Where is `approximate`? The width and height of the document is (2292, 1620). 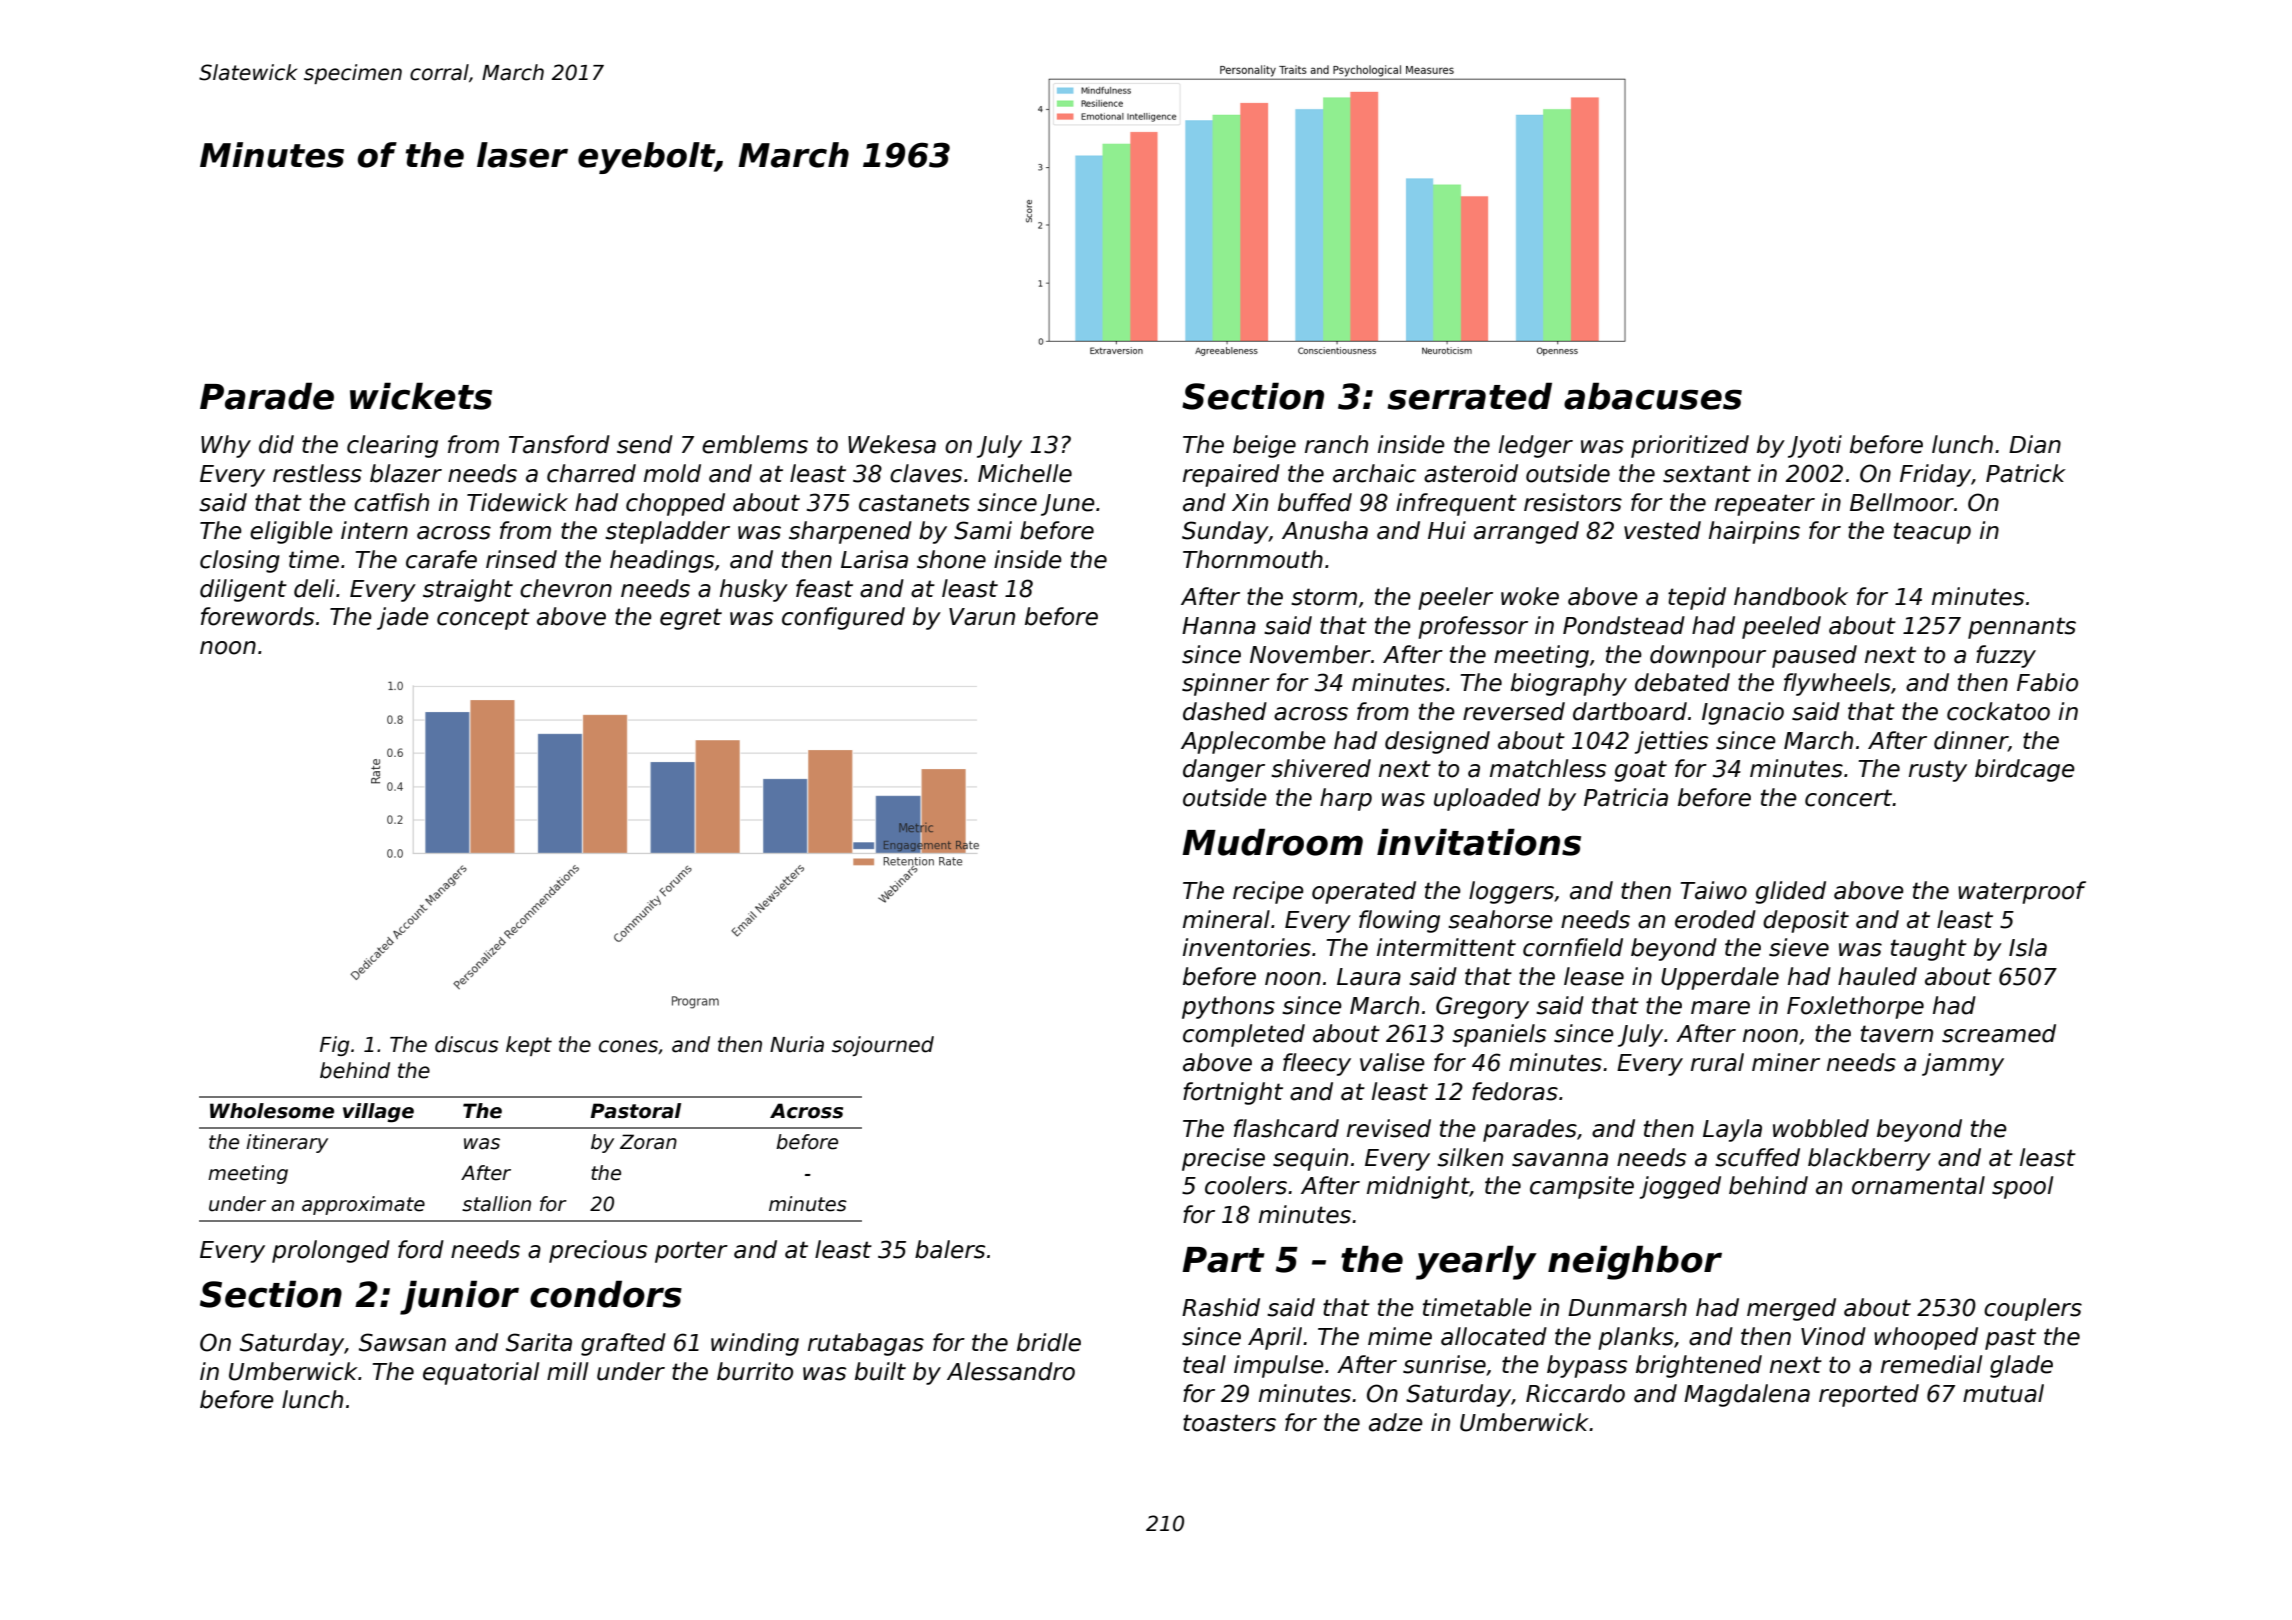 approximate is located at coordinates (363, 1205).
